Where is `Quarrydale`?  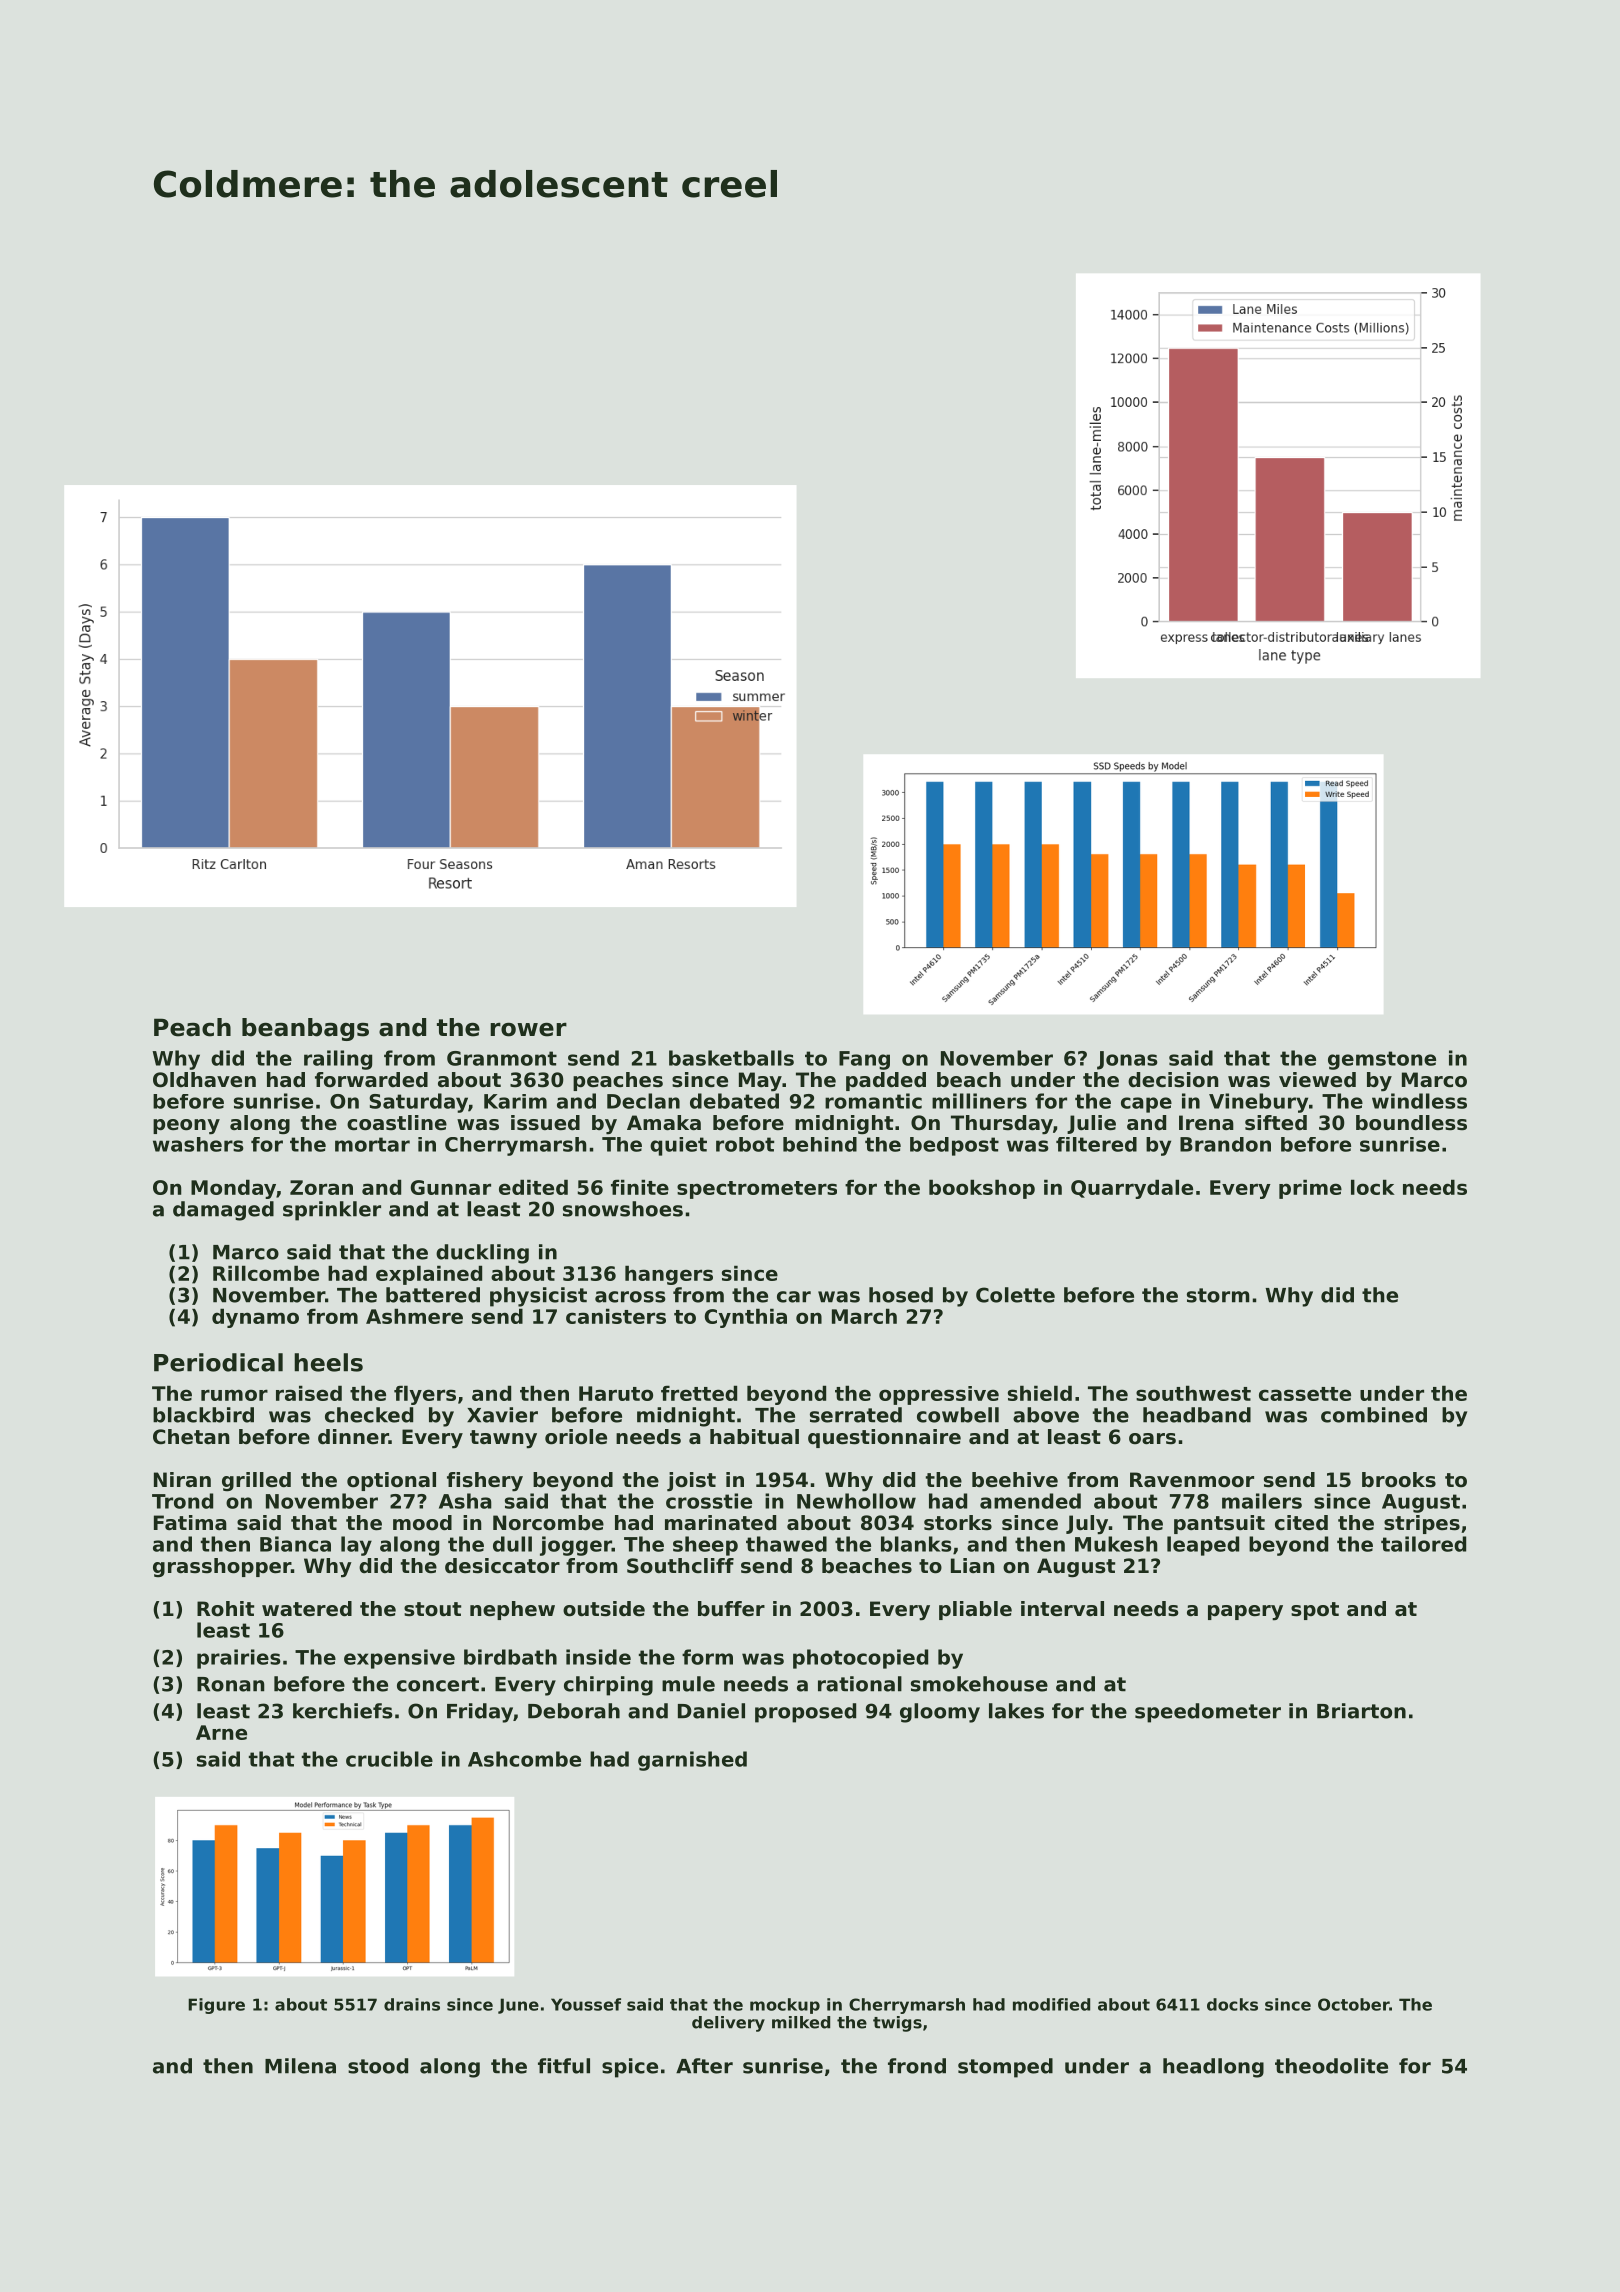
Quarrydale is located at coordinates (1132, 1189).
